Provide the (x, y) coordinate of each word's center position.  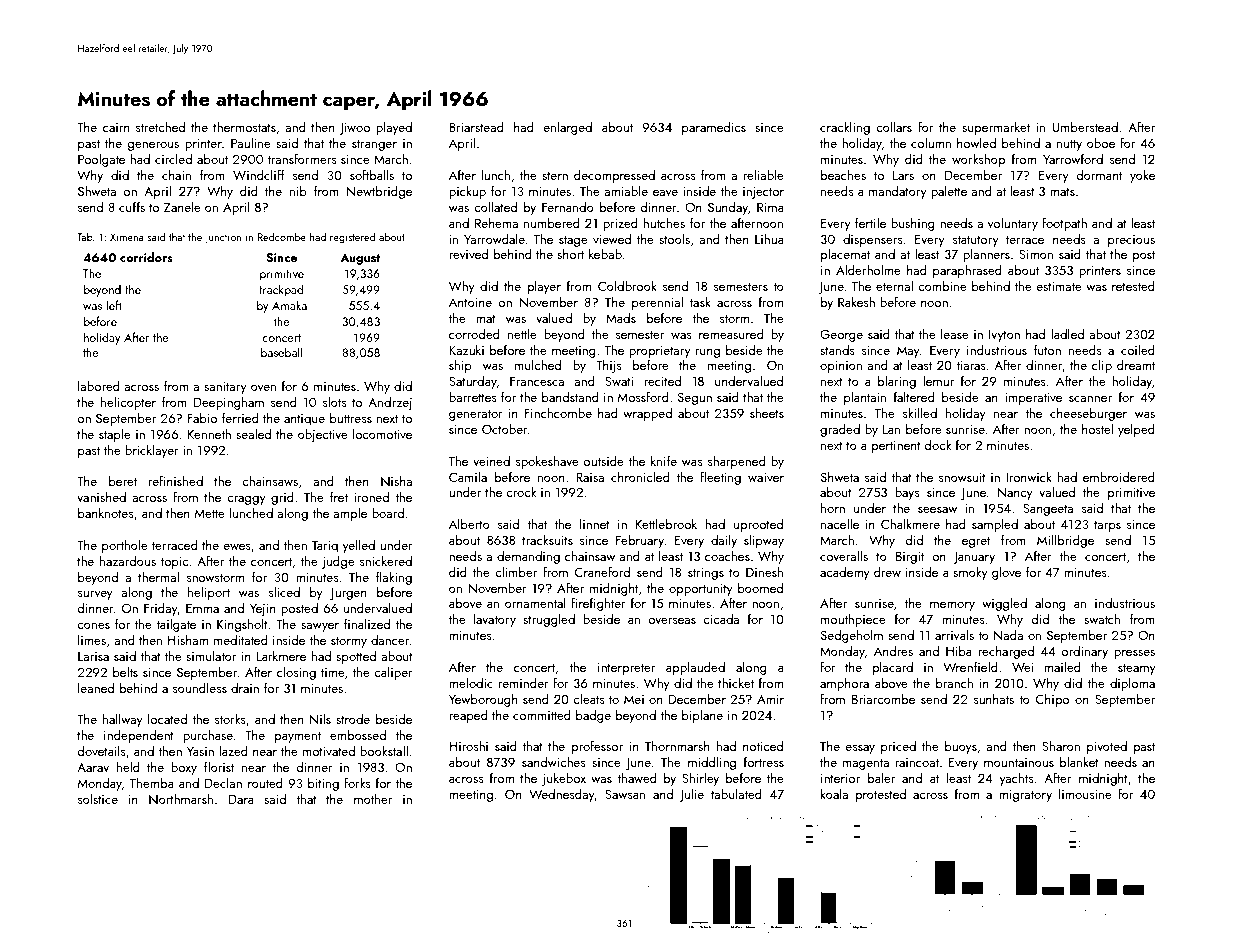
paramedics (714, 128)
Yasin (200, 751)
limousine (1085, 794)
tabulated (736, 794)
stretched (160, 126)
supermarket (996, 128)
